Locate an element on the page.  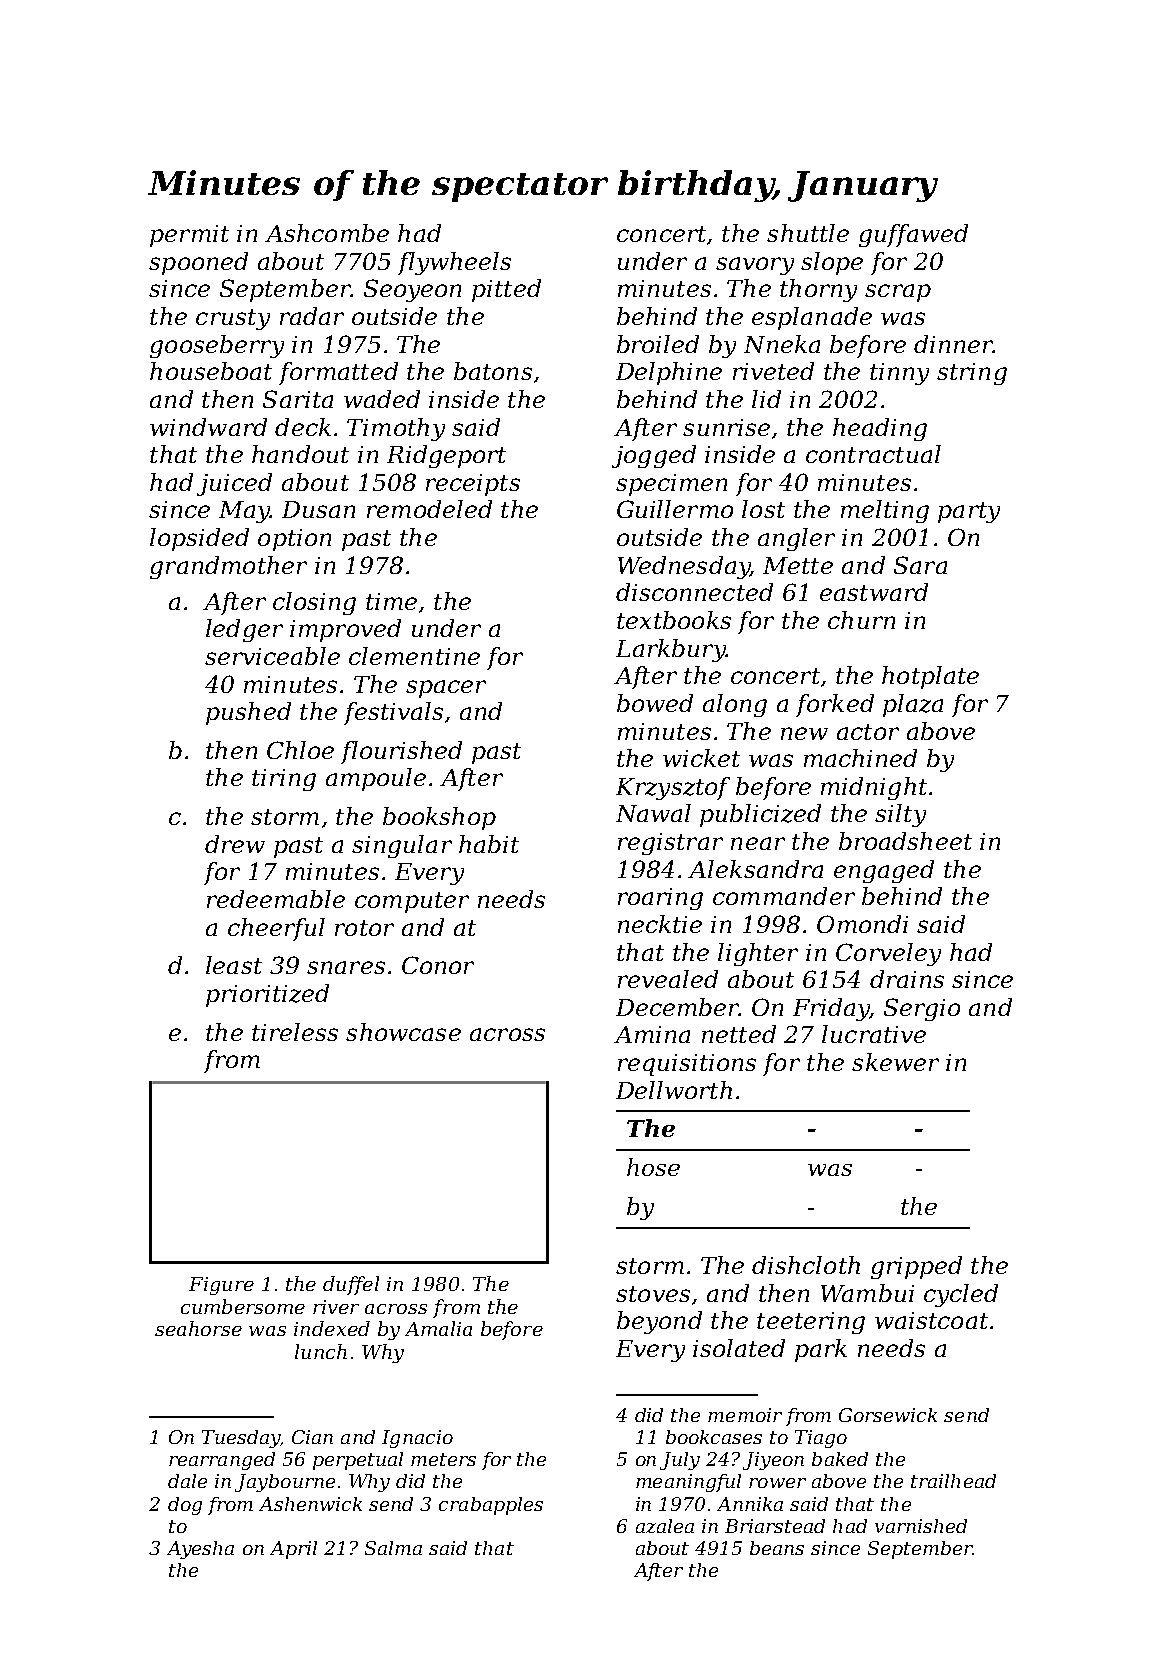
Nawal is located at coordinates (653, 813).
